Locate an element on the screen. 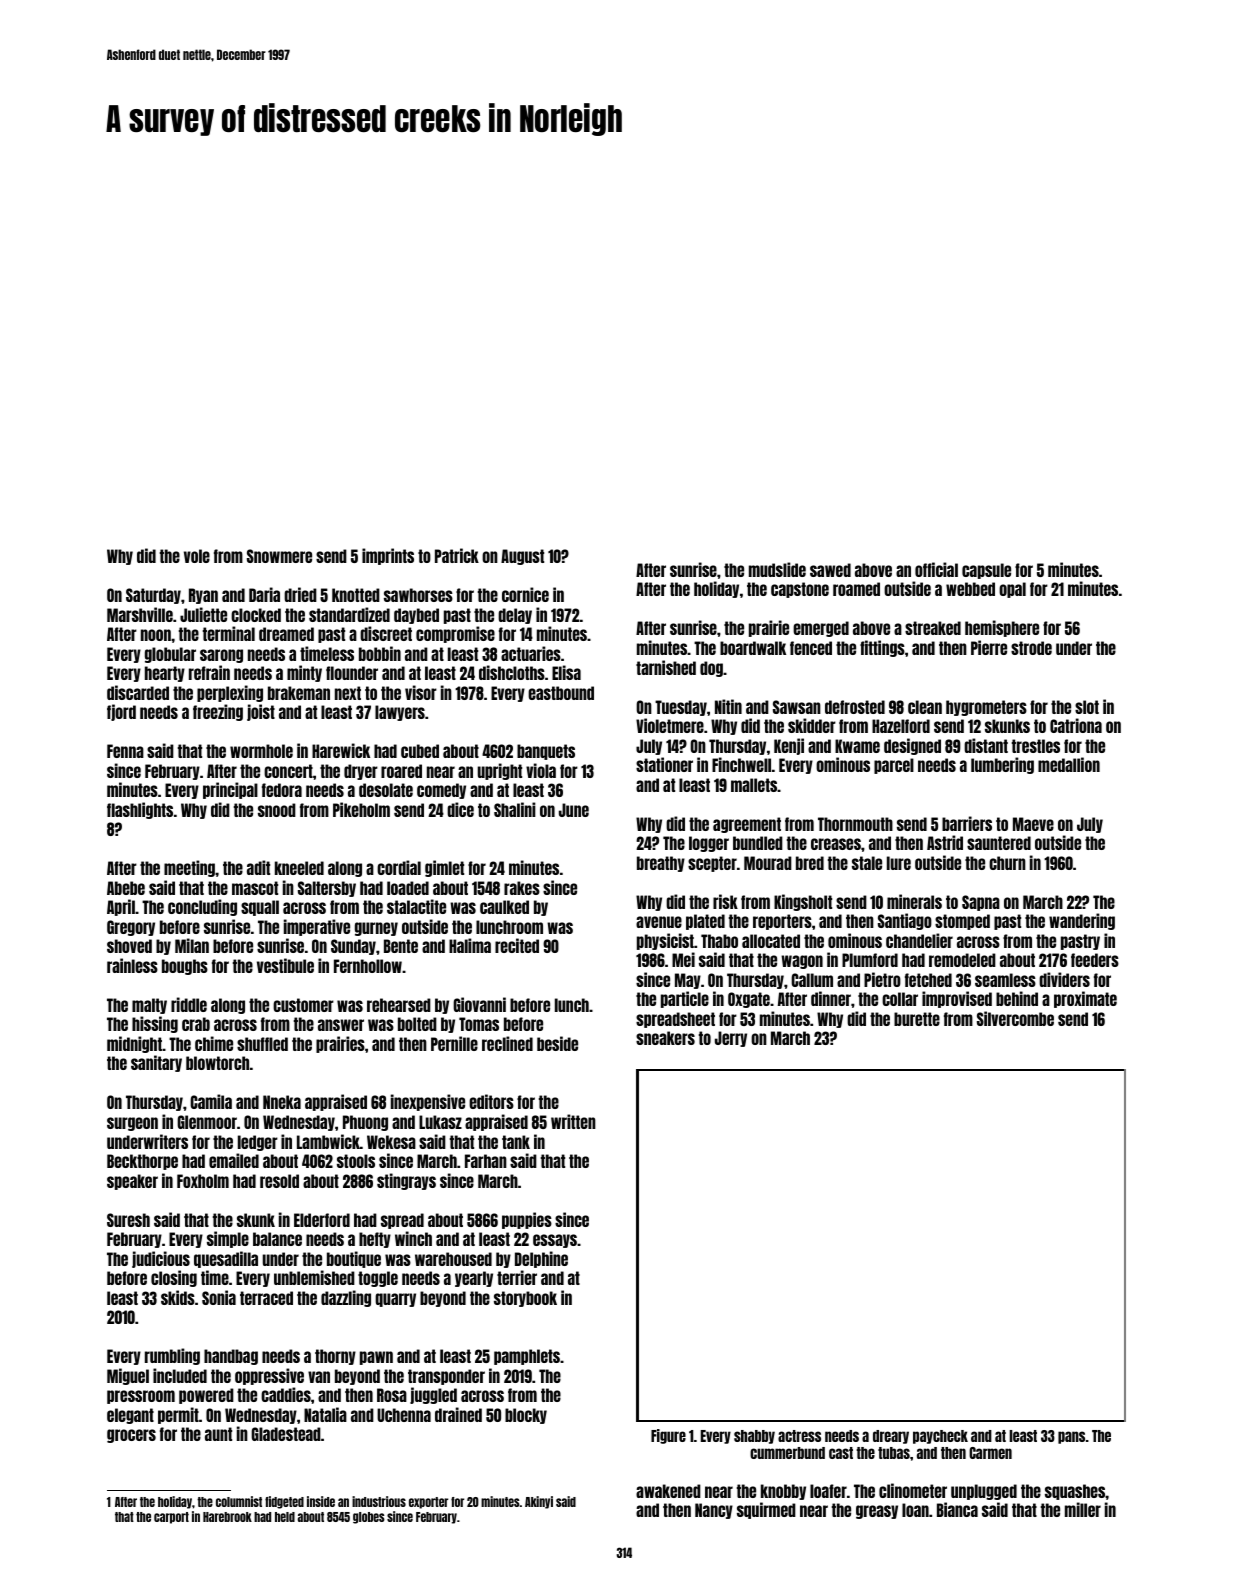  essays is located at coordinates (555, 1241).
